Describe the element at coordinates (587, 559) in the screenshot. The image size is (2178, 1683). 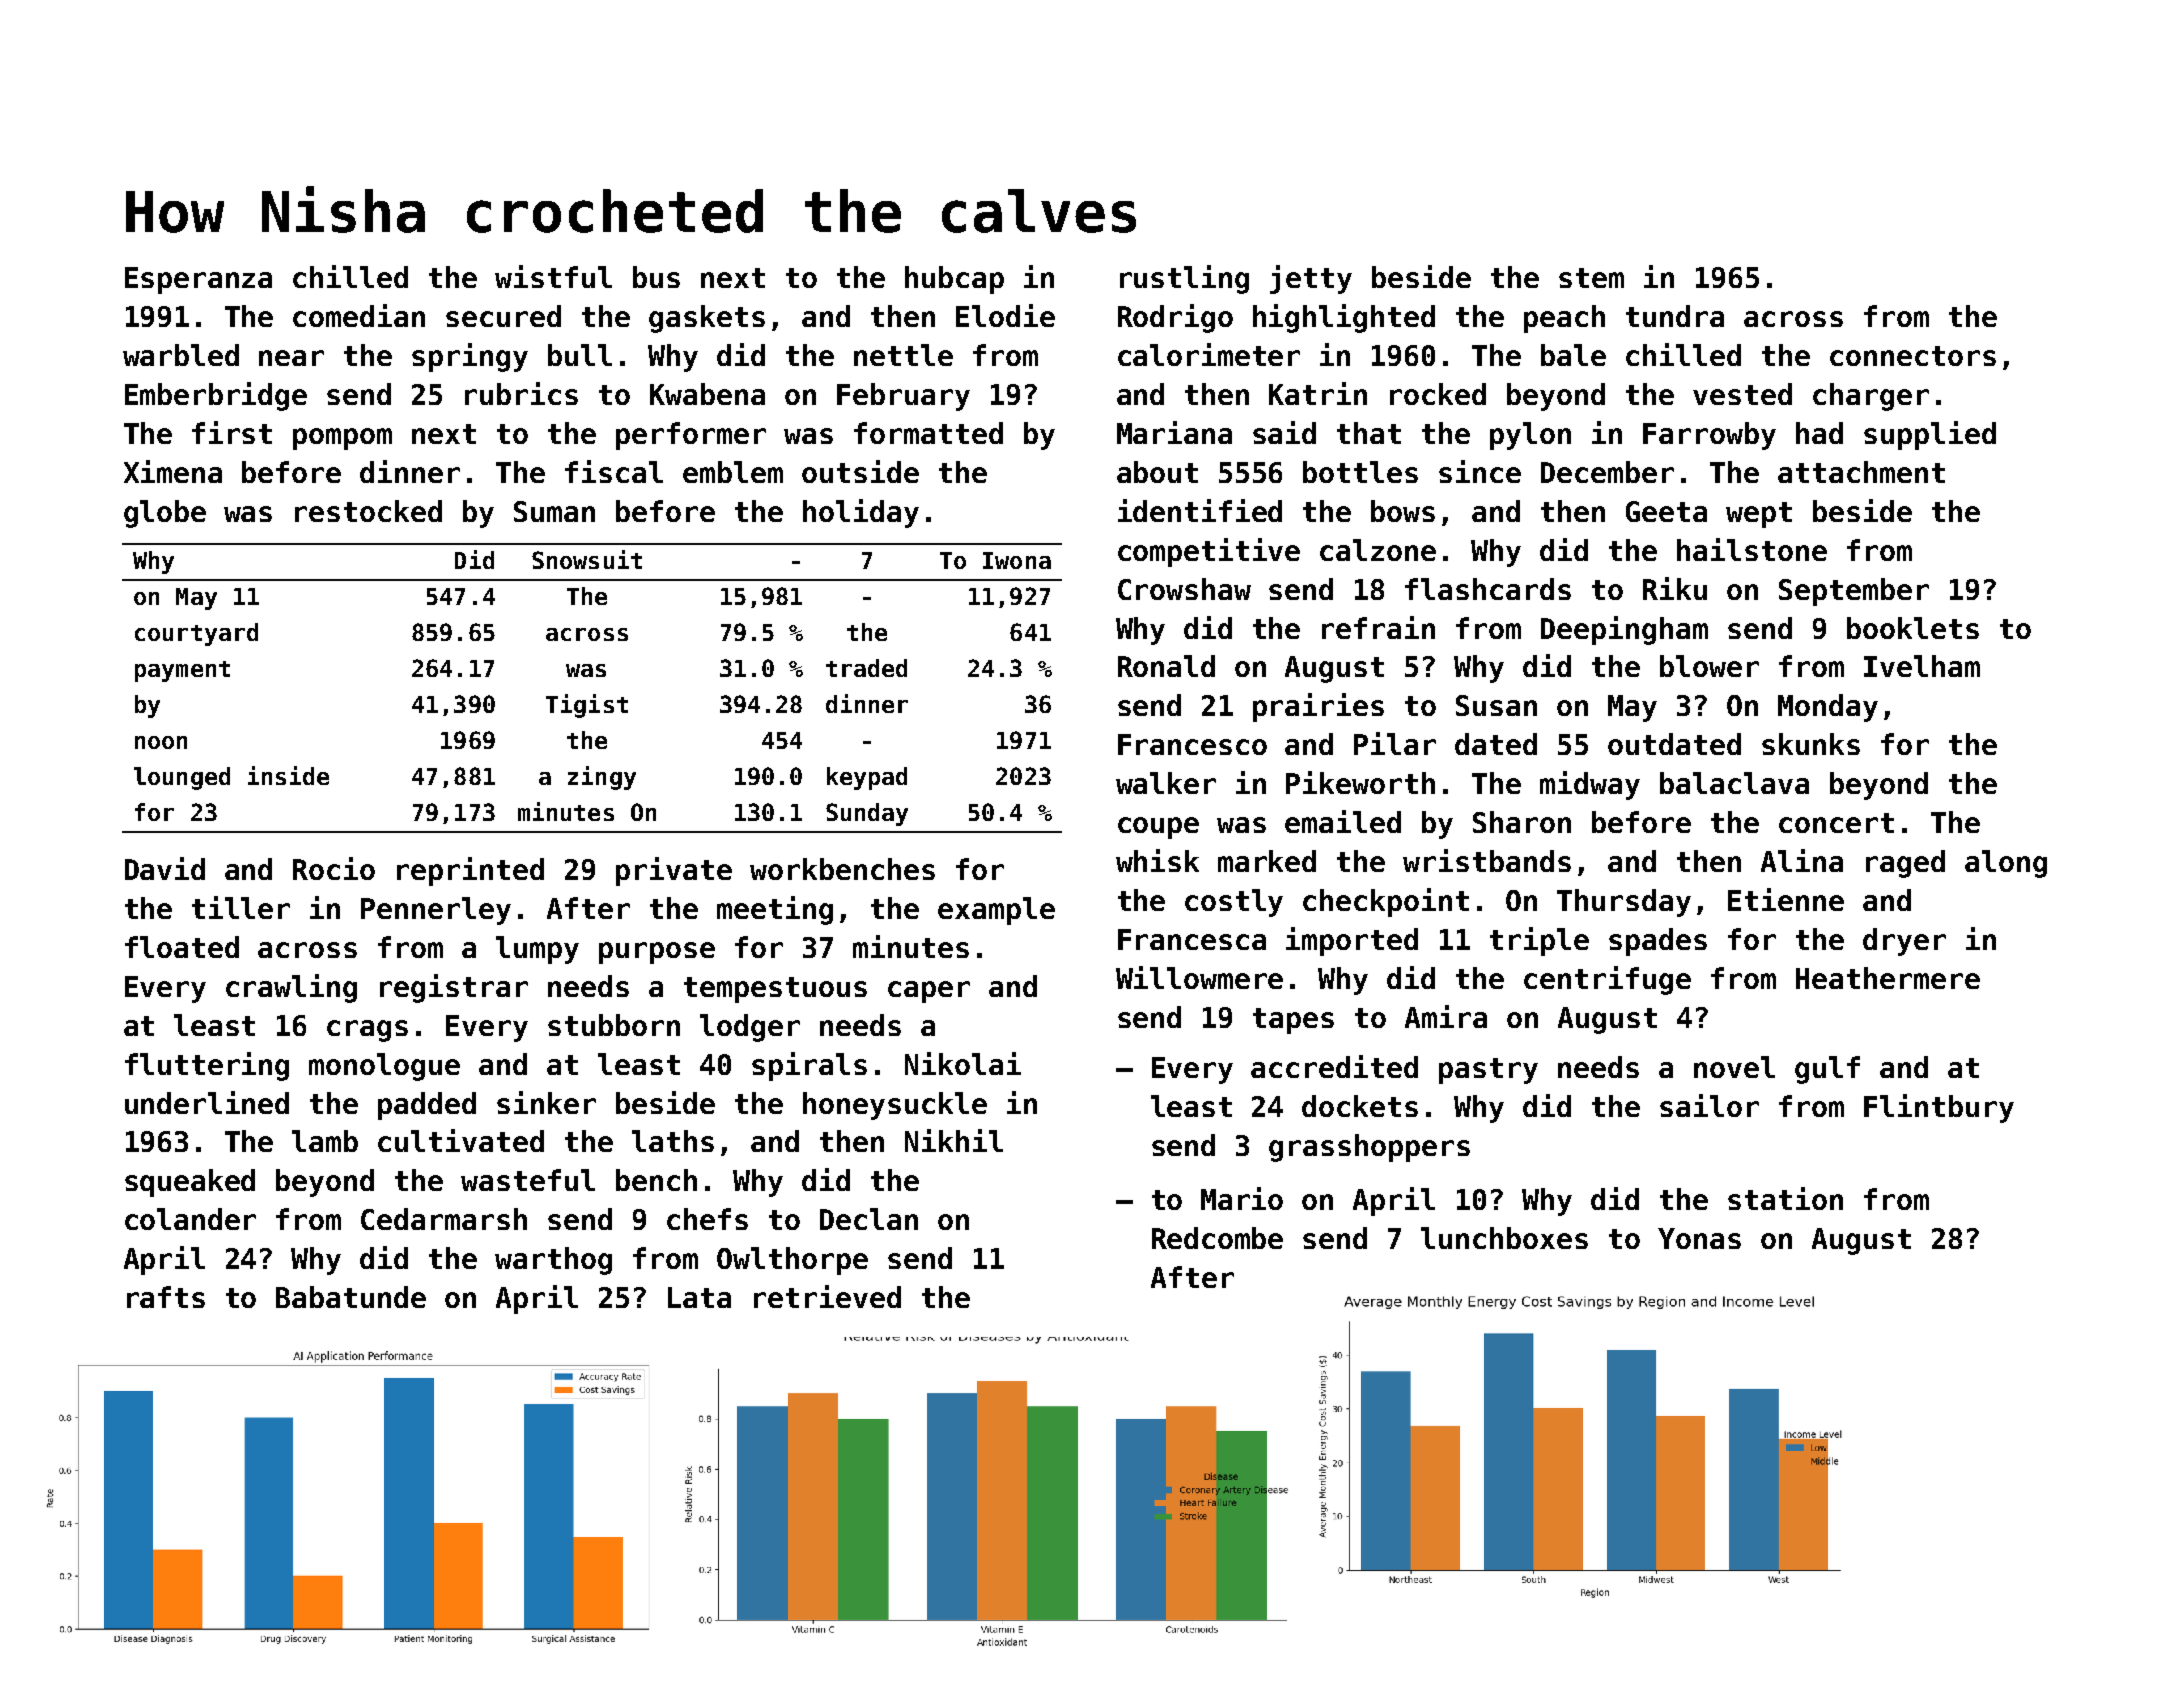
I see `Snowsuit` at that location.
